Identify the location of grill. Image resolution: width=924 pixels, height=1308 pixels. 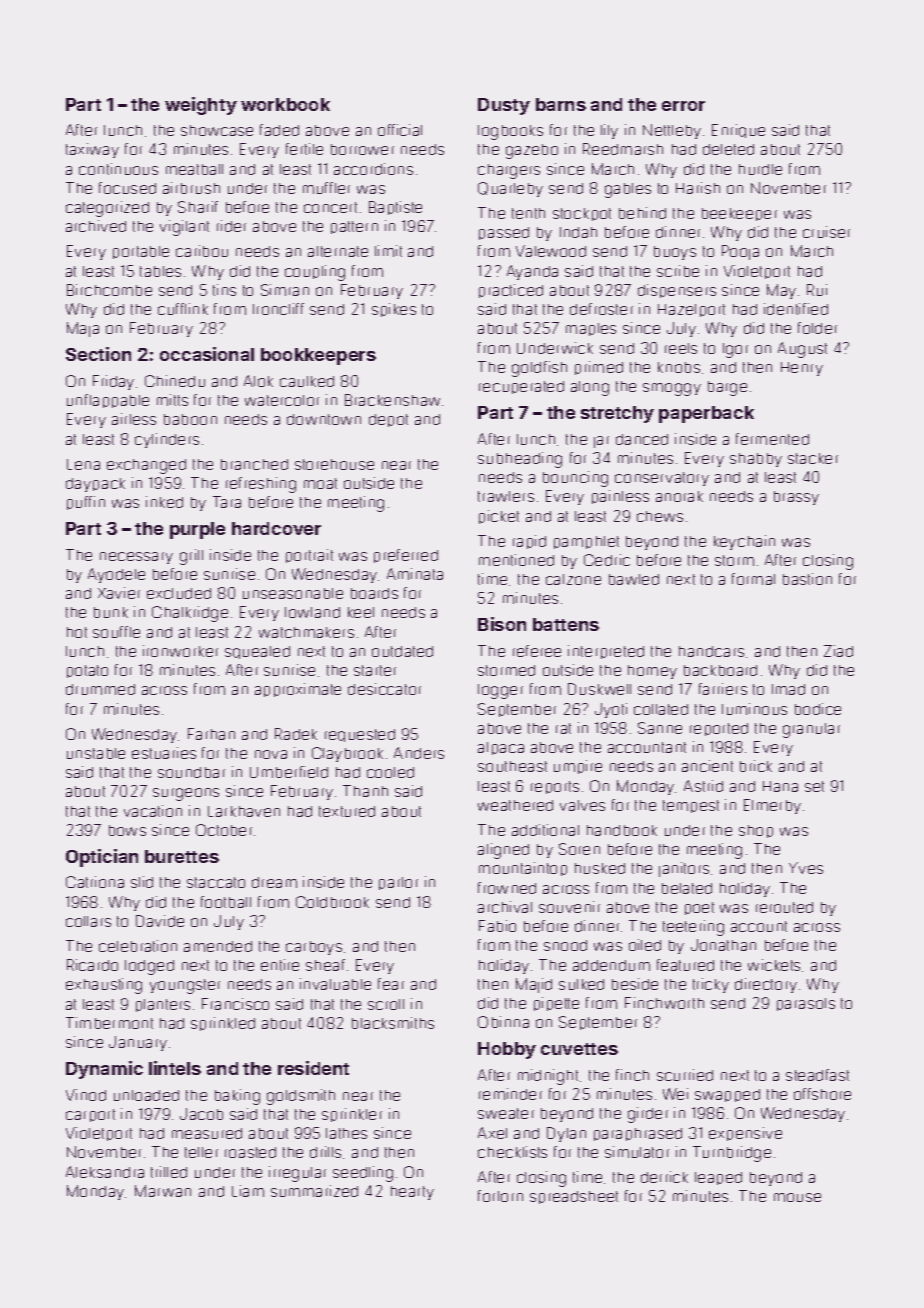
(191, 557).
